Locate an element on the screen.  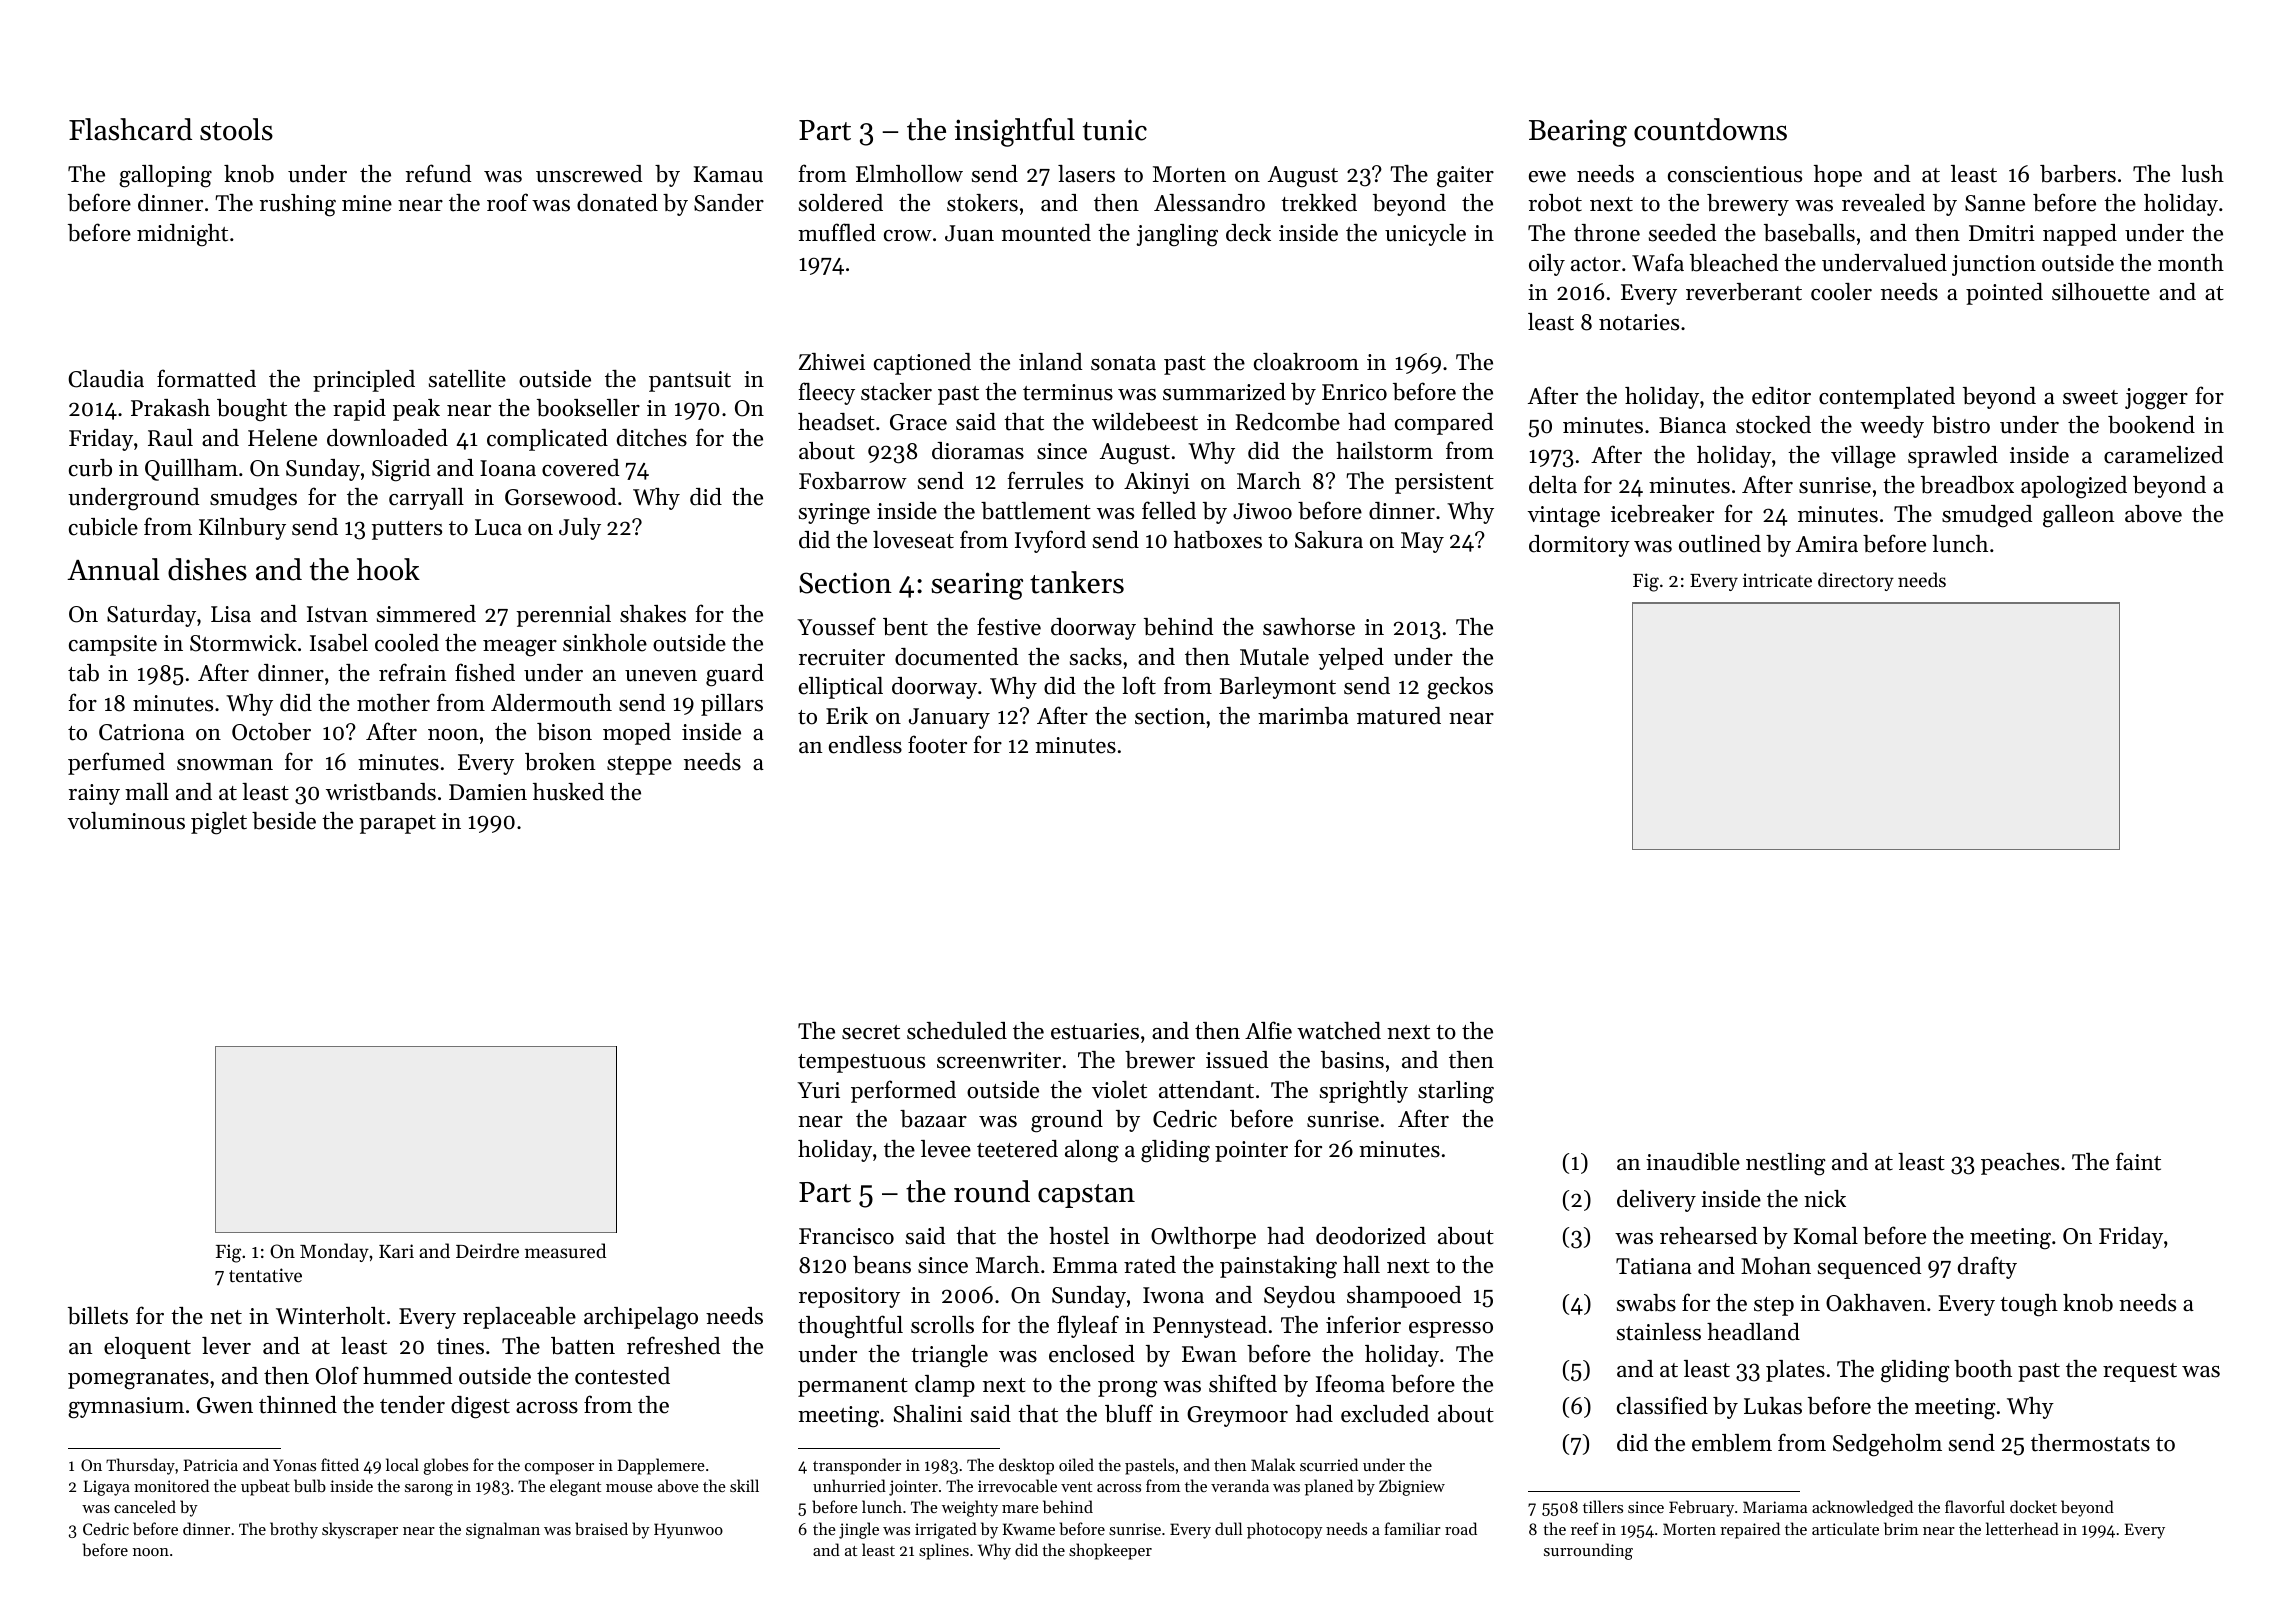
Bearing is located at coordinates (1578, 133).
